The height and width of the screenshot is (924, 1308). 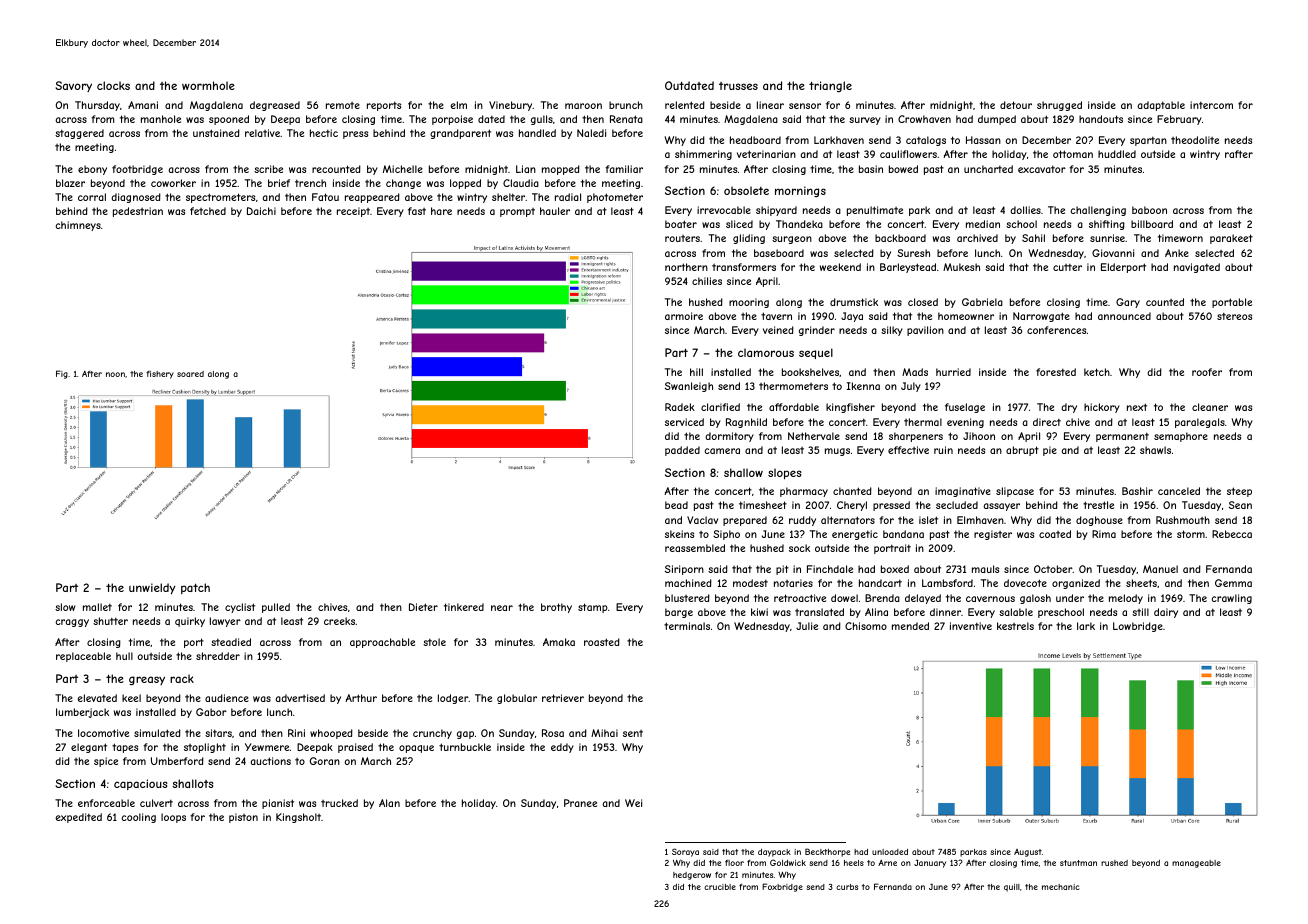 What do you see at coordinates (343, 105) in the screenshot?
I see `remote` at bounding box center [343, 105].
